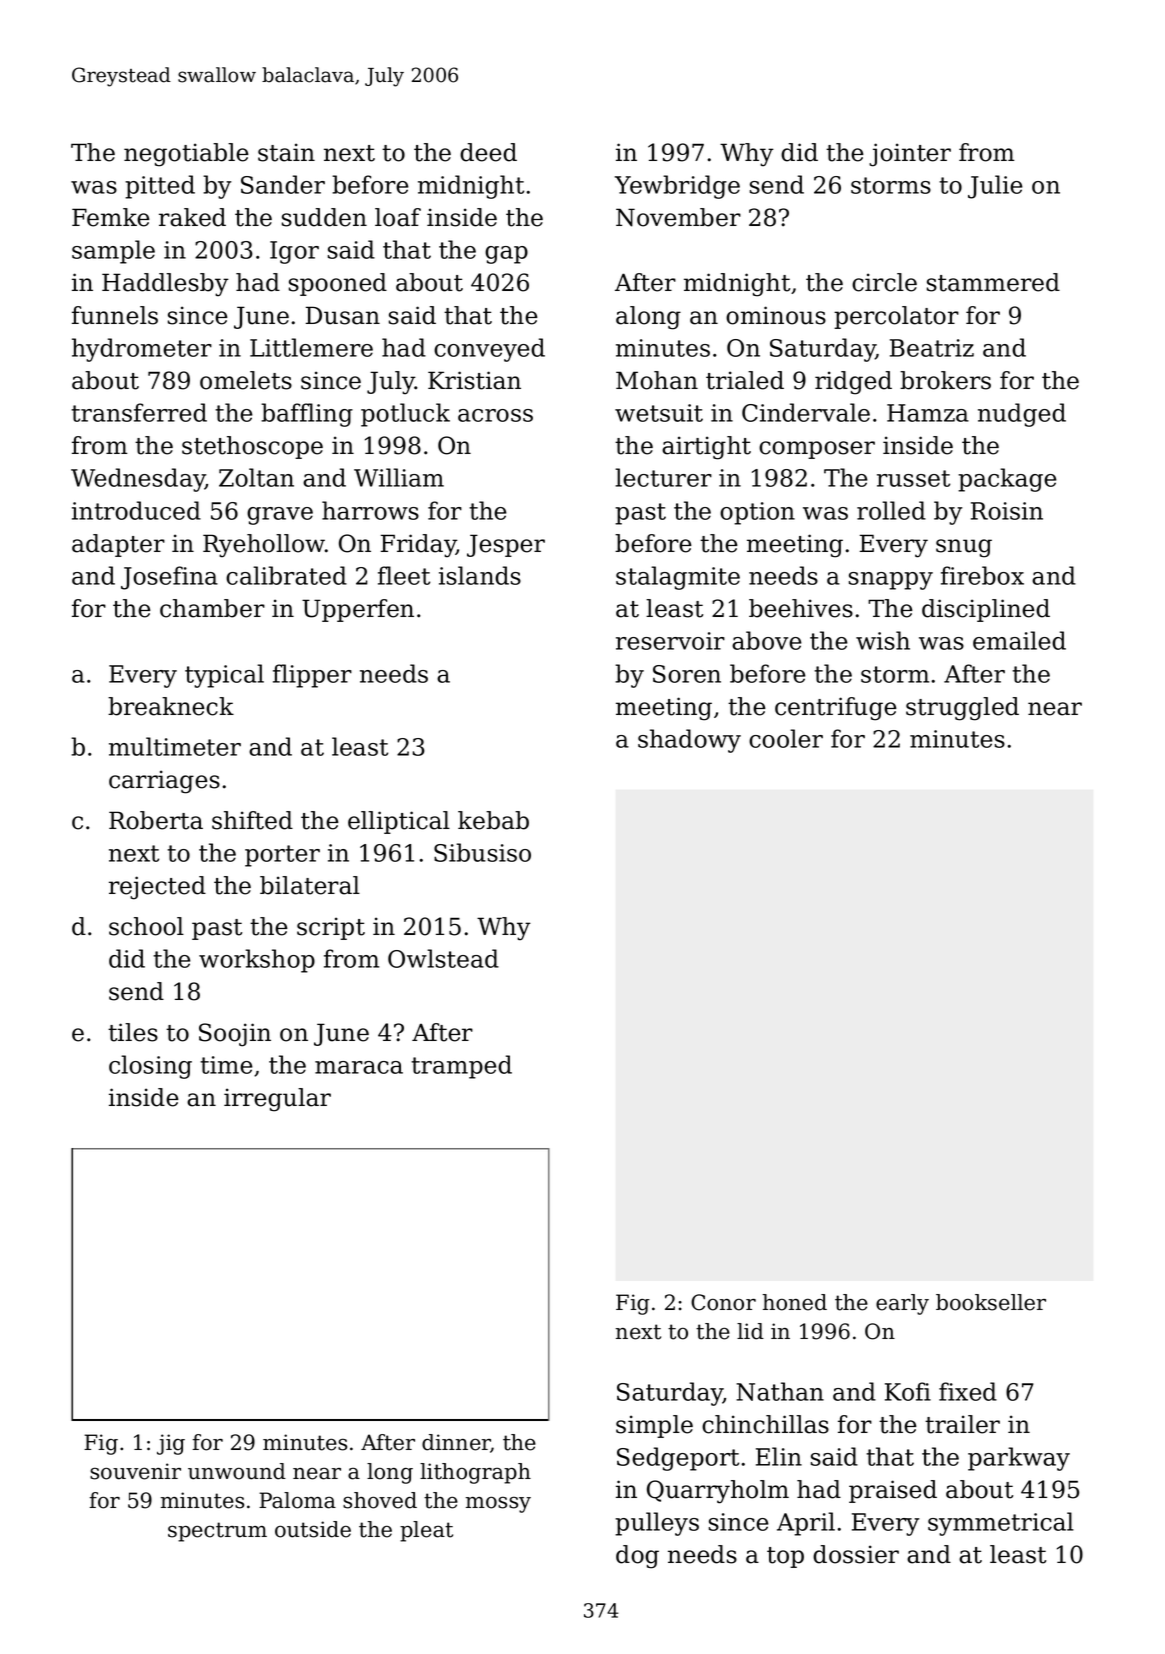 The image size is (1165, 1654). Describe the element at coordinates (456, 1443) in the screenshot. I see `dinner` at that location.
